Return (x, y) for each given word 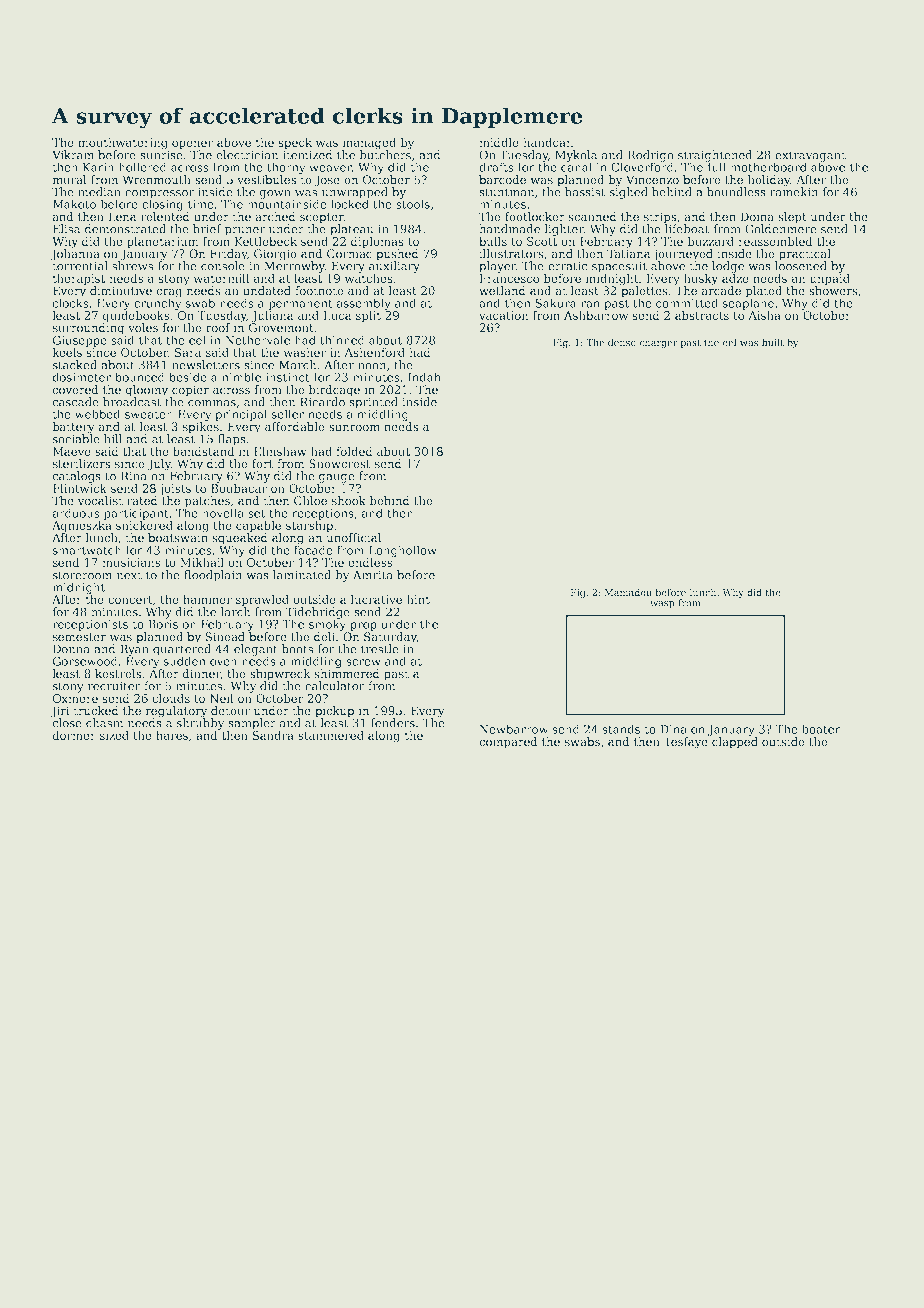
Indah (424, 377)
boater (821, 729)
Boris (163, 624)
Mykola (576, 156)
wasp (662, 605)
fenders (393, 723)
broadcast (132, 402)
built (773, 342)
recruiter (114, 686)
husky (701, 279)
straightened (715, 156)
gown (275, 194)
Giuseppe (80, 341)
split (368, 316)
